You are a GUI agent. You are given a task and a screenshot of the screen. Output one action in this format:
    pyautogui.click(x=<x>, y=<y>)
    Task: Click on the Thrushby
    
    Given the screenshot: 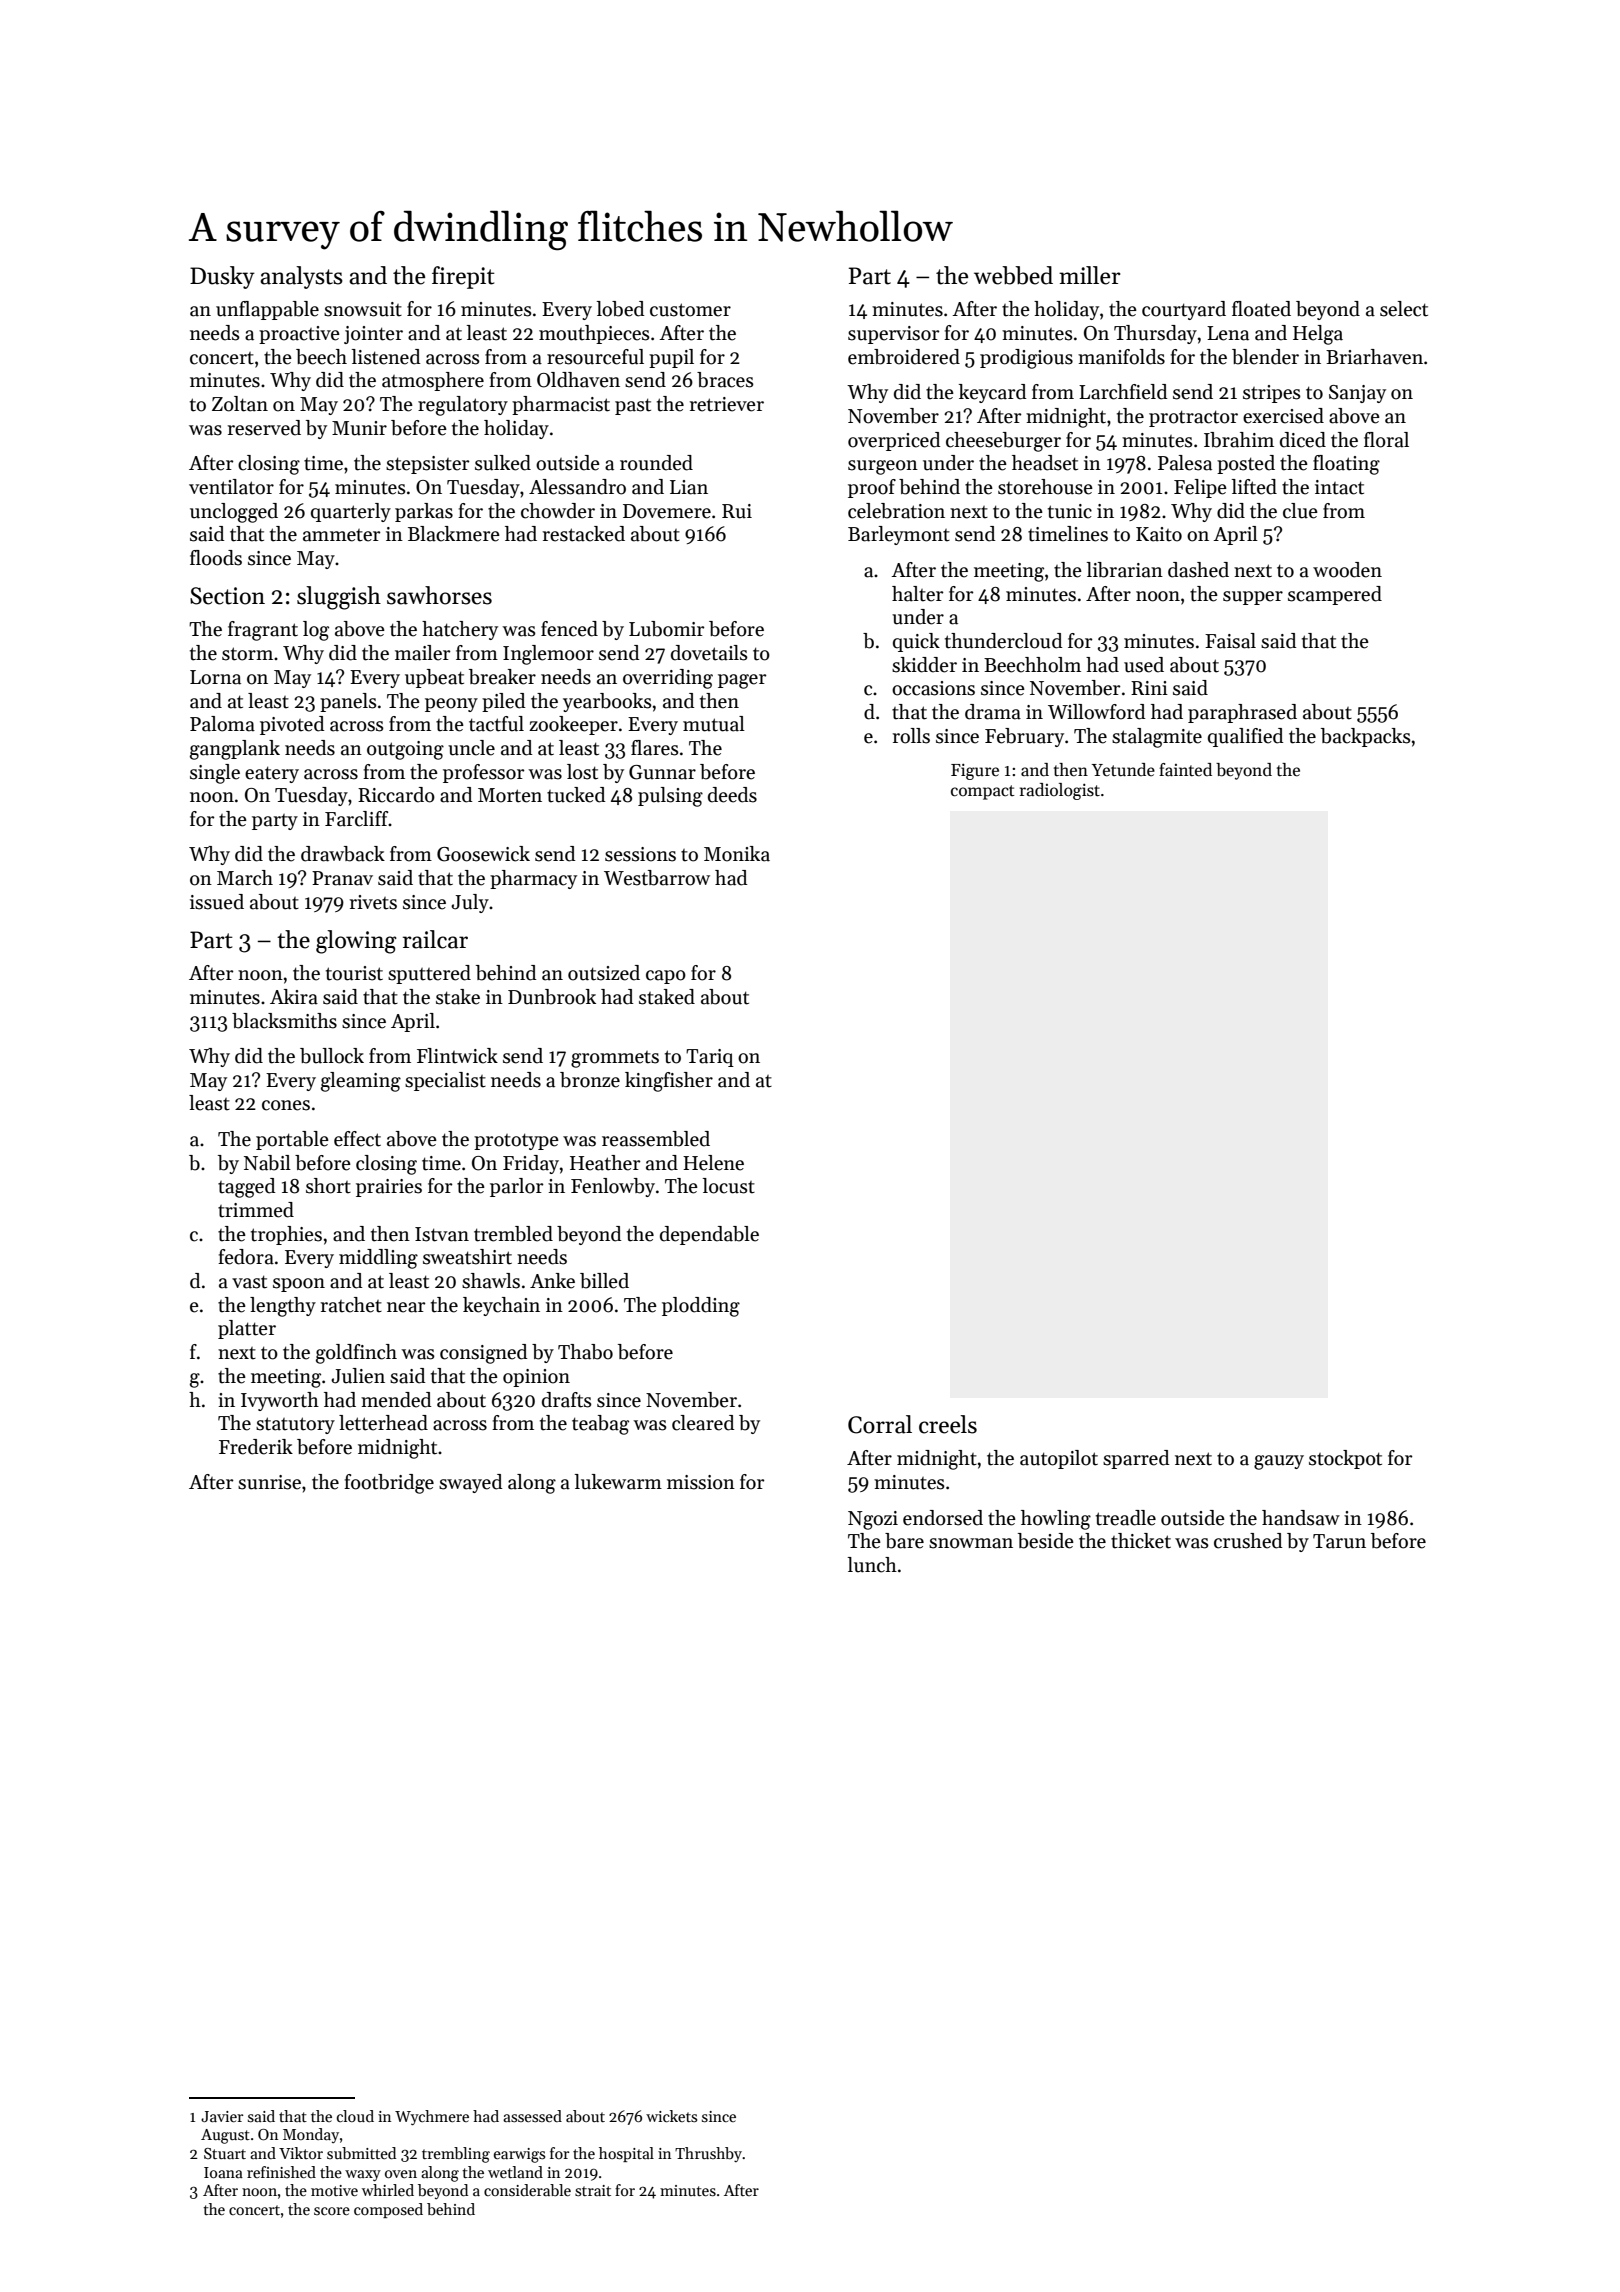 What is the action you would take?
    pyautogui.click(x=709, y=2154)
